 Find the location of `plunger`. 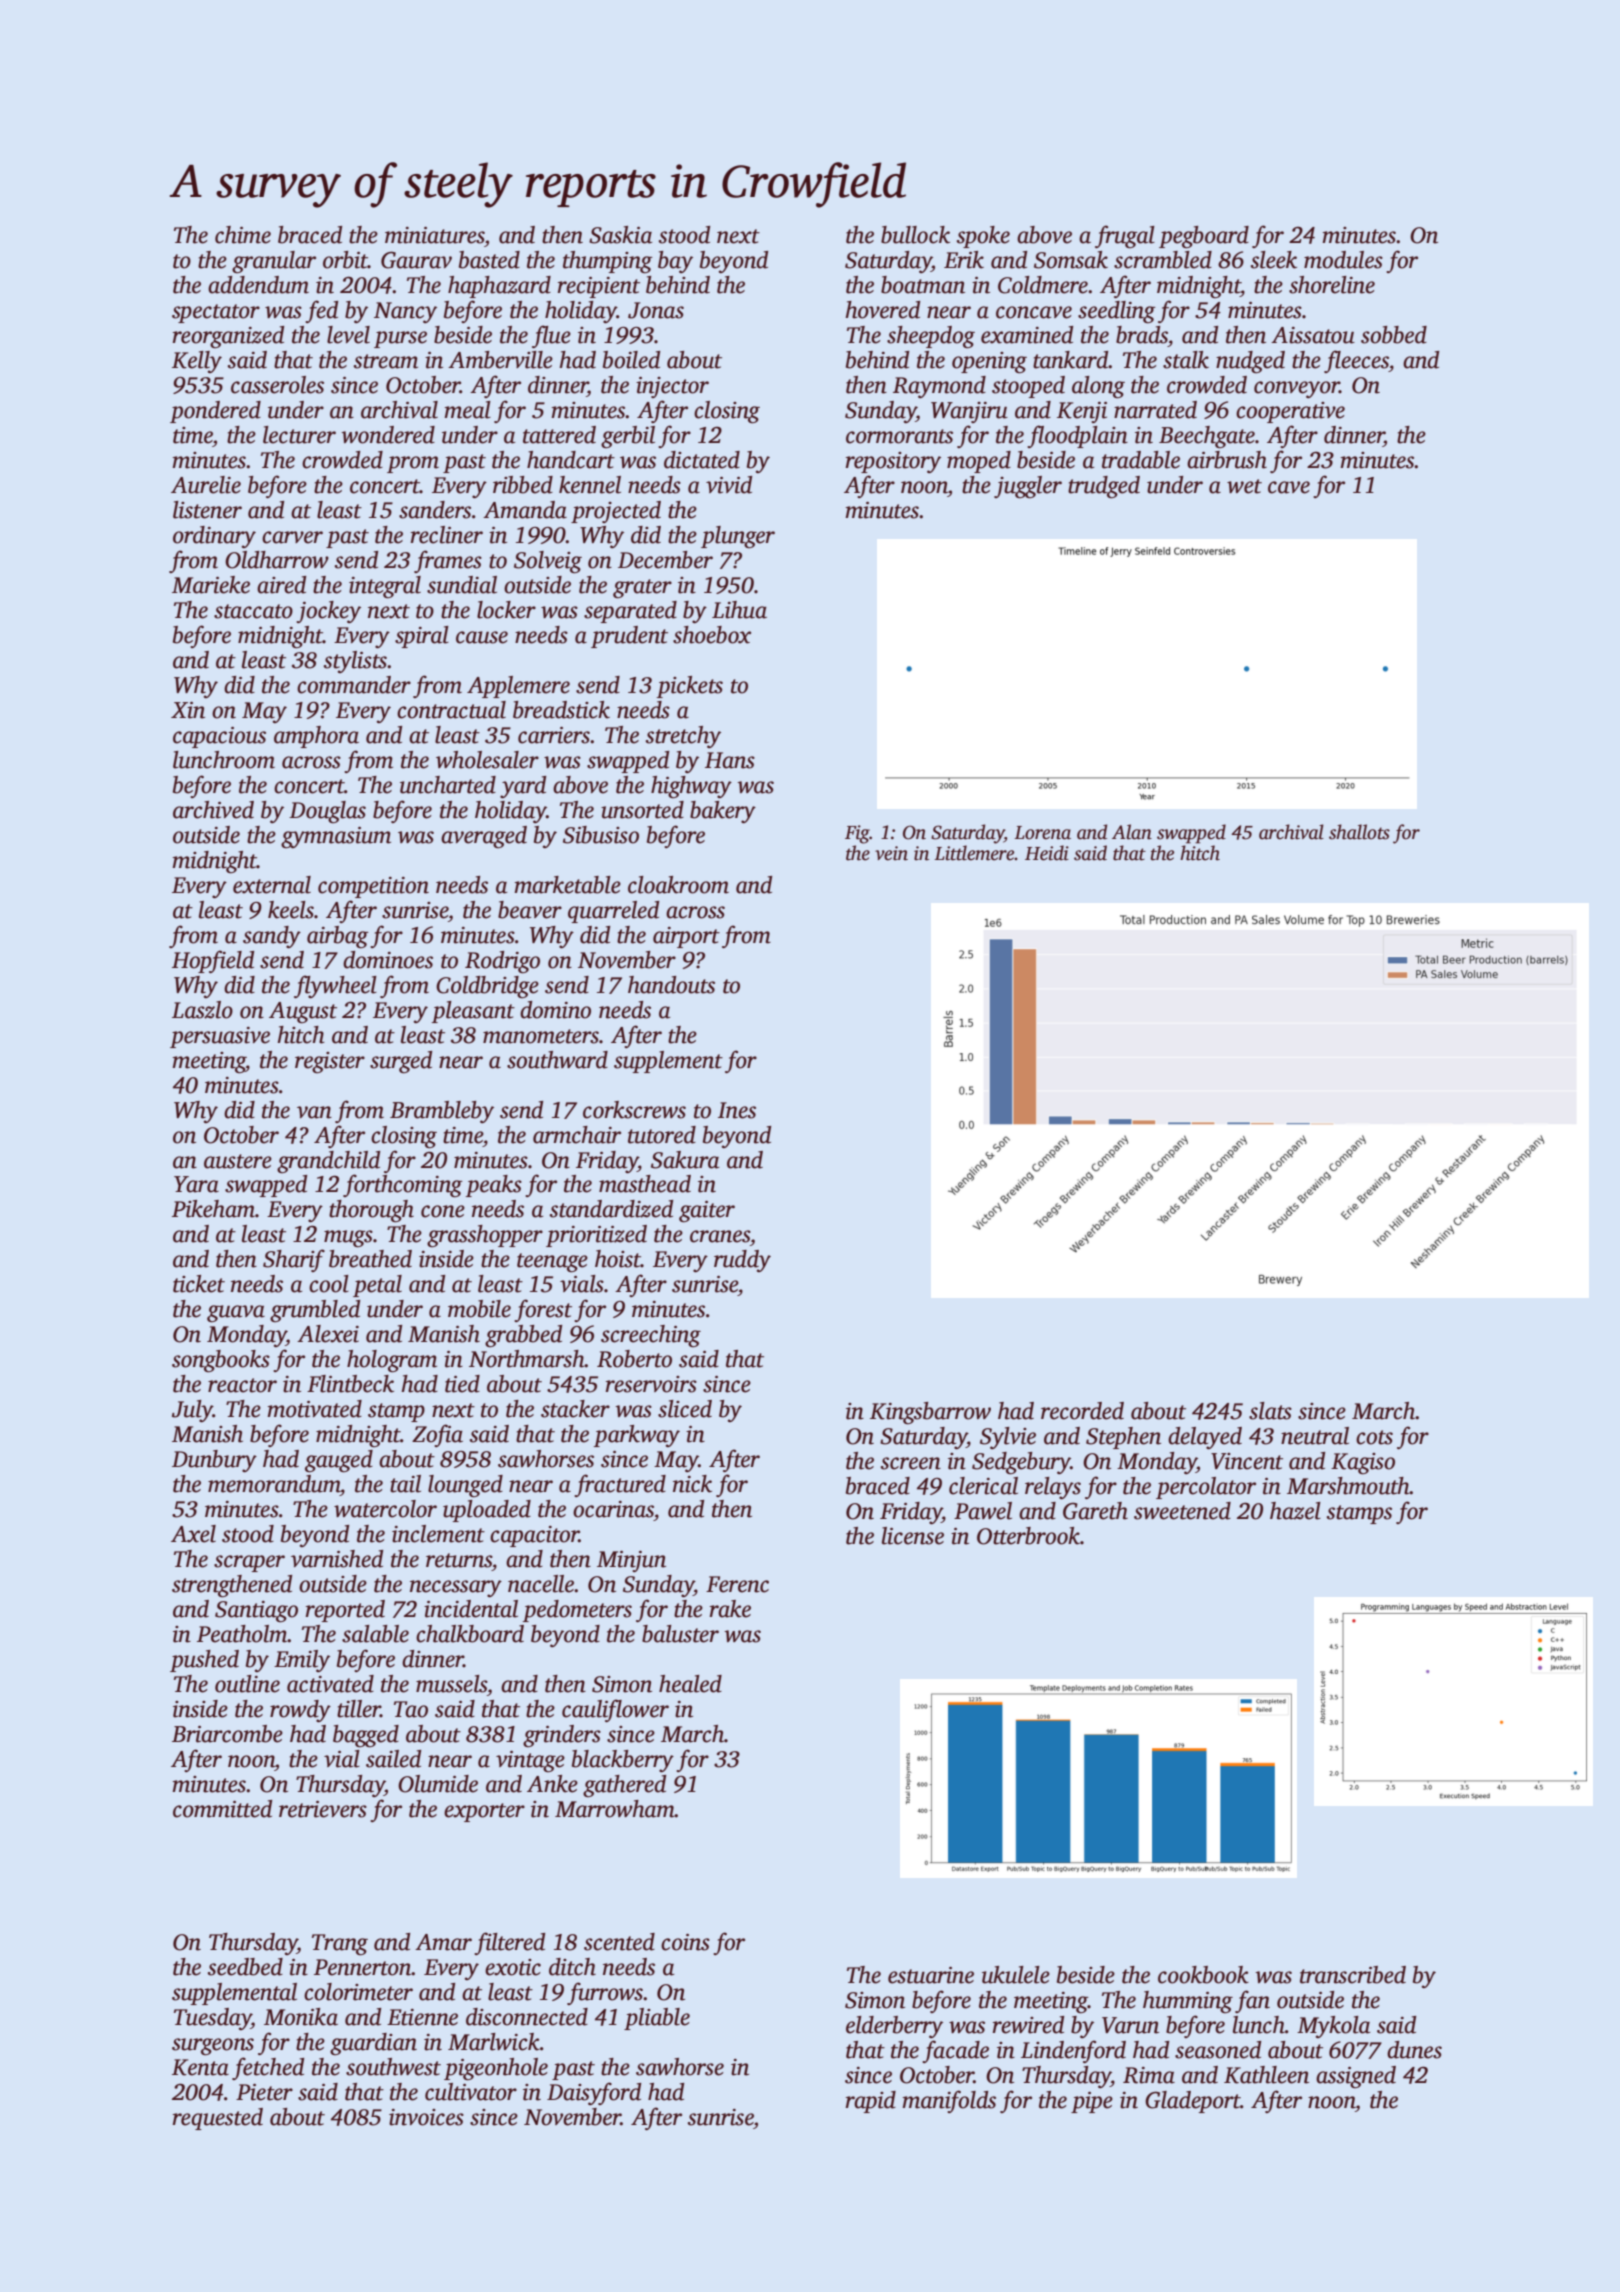

plunger is located at coordinates (738, 537).
